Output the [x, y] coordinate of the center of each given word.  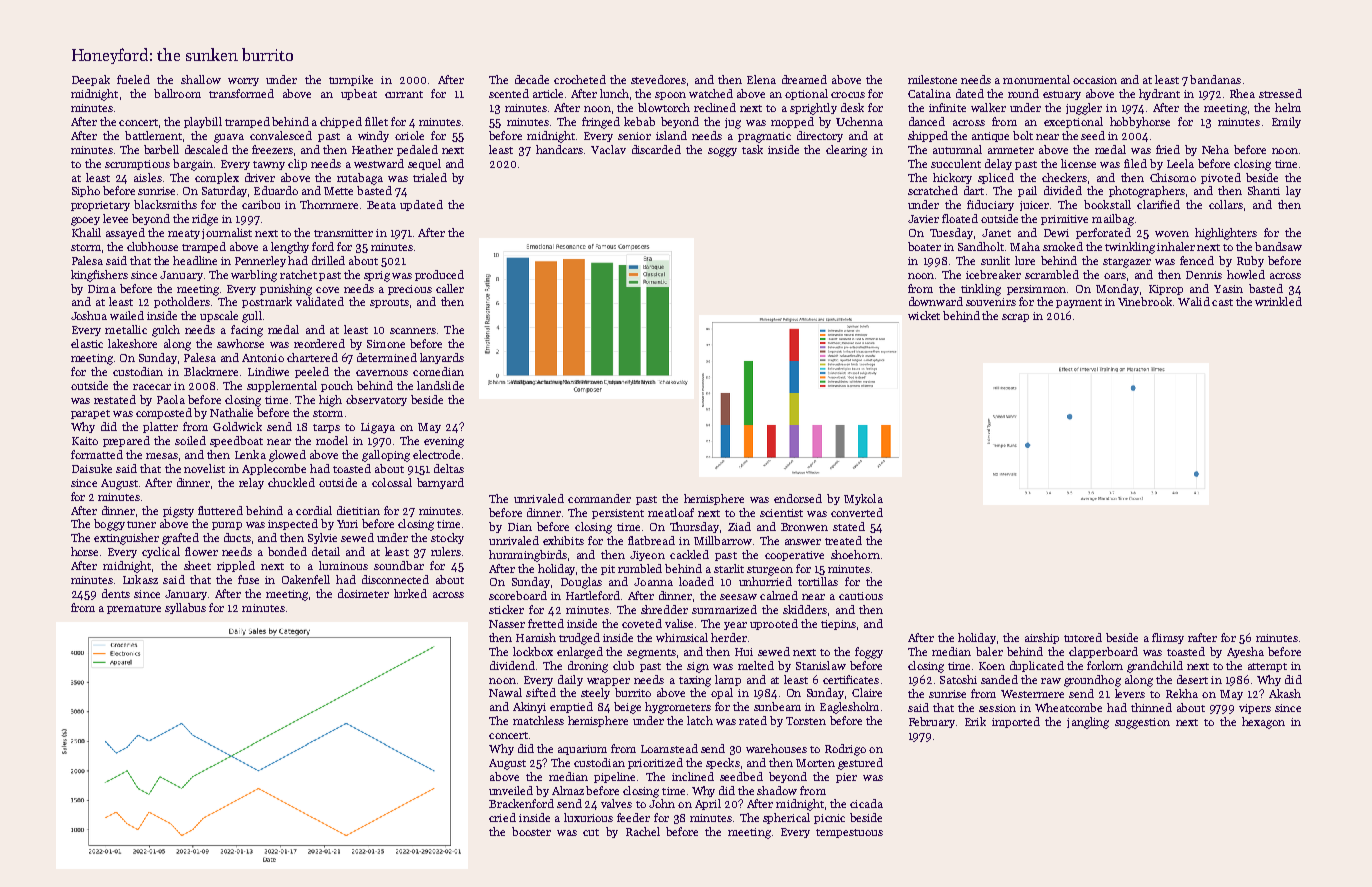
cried [502, 817]
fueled [133, 79]
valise [679, 623]
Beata [381, 205]
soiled [190, 440]
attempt [1267, 667]
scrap [1015, 318]
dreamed [804, 79]
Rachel [643, 831]
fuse [248, 579]
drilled [328, 260]
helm [1288, 107]
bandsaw [1278, 246]
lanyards [442, 358]
